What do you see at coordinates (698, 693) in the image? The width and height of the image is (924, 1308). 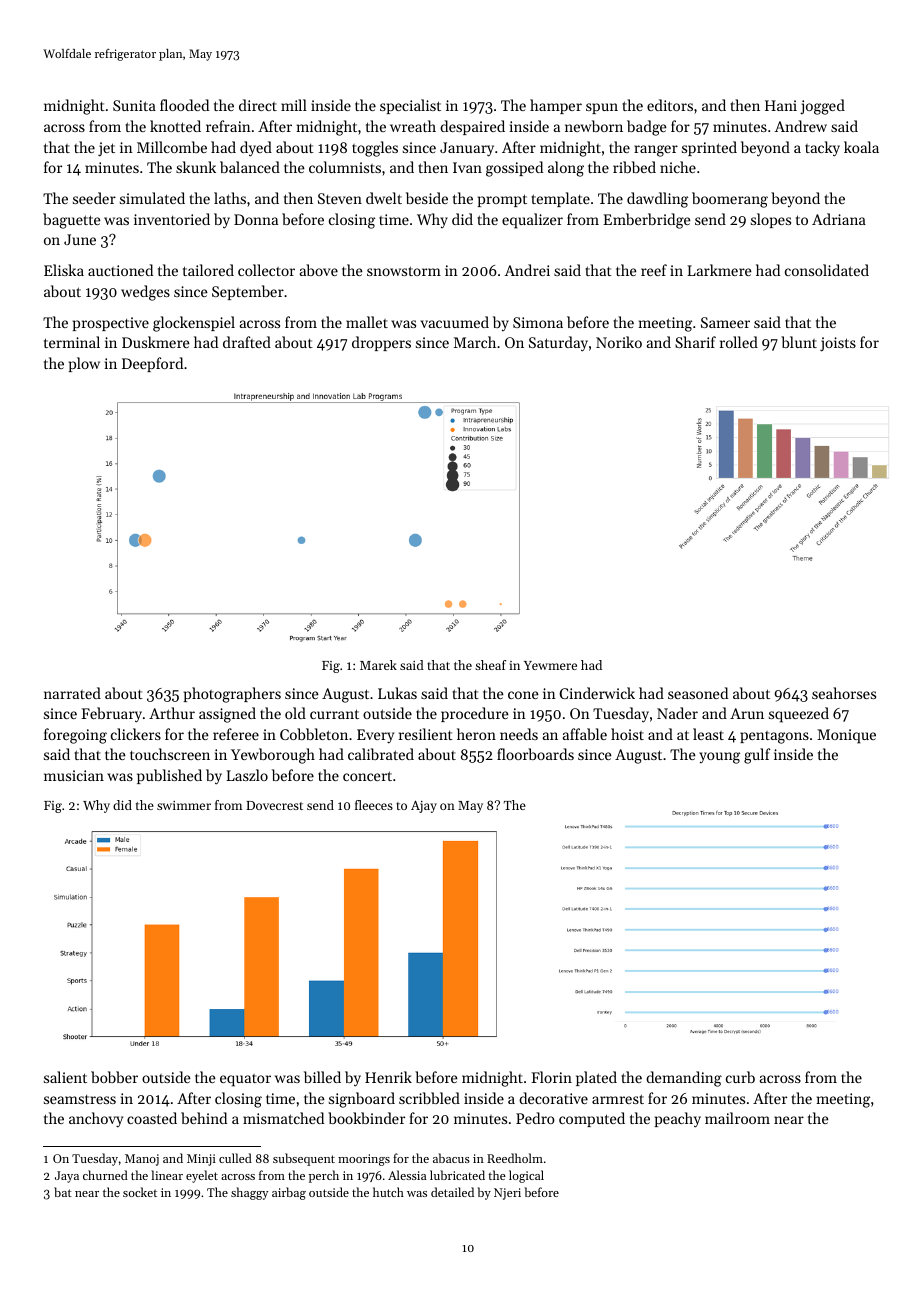 I see `seasoned` at bounding box center [698, 693].
